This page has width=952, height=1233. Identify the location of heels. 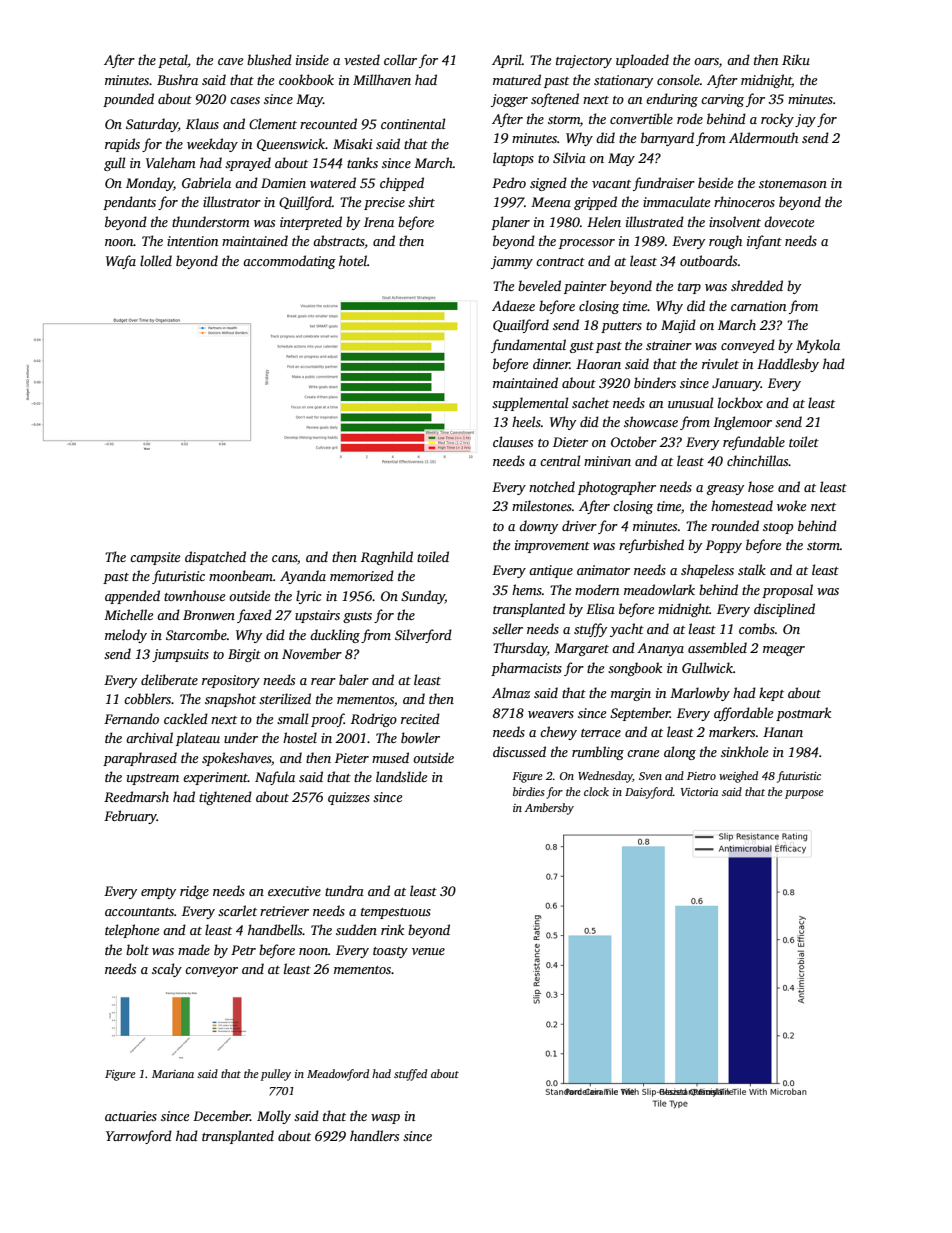
(526, 421).
